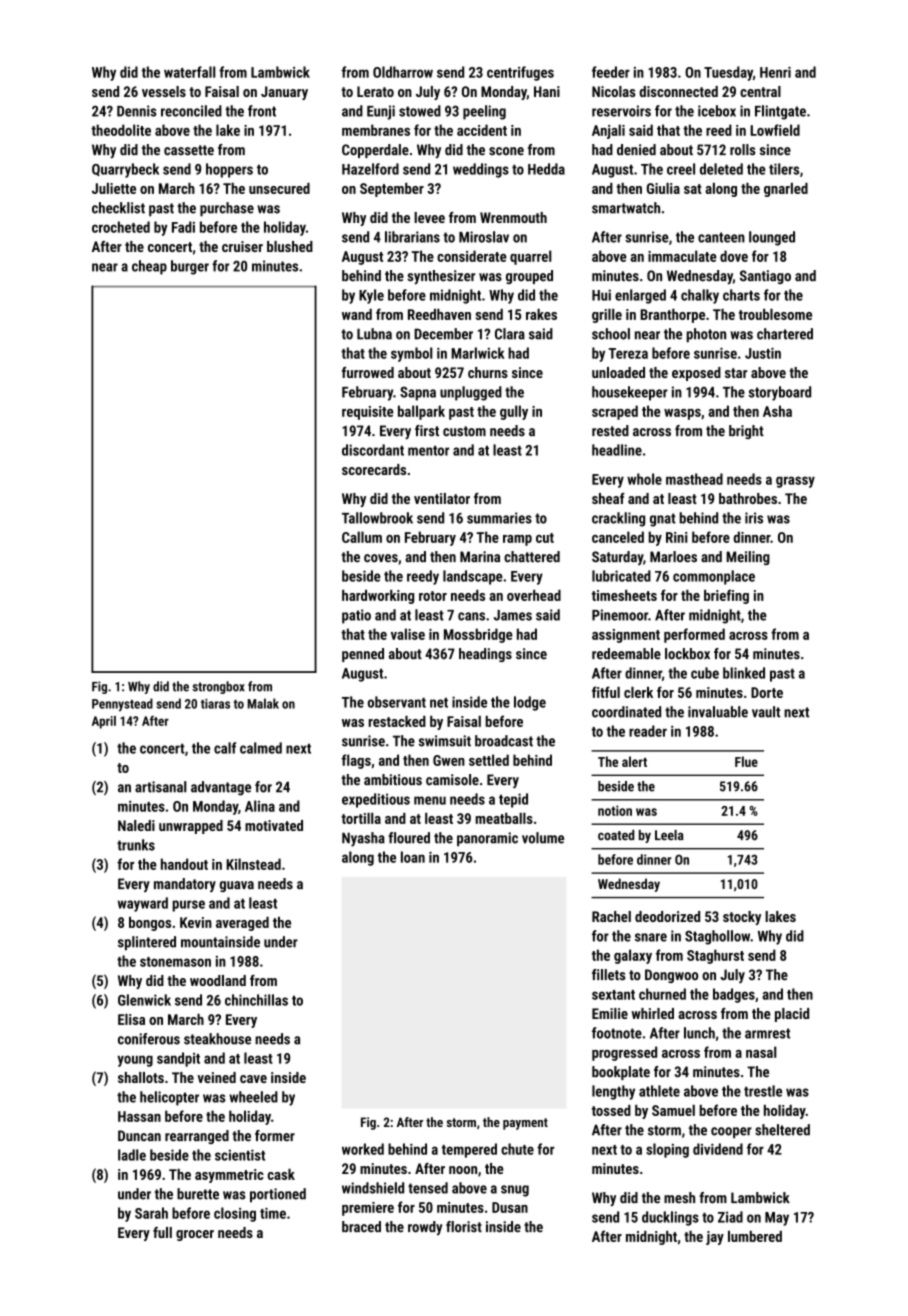 This screenshot has height=1316, width=908. What do you see at coordinates (700, 296) in the screenshot?
I see `chalky` at bounding box center [700, 296].
